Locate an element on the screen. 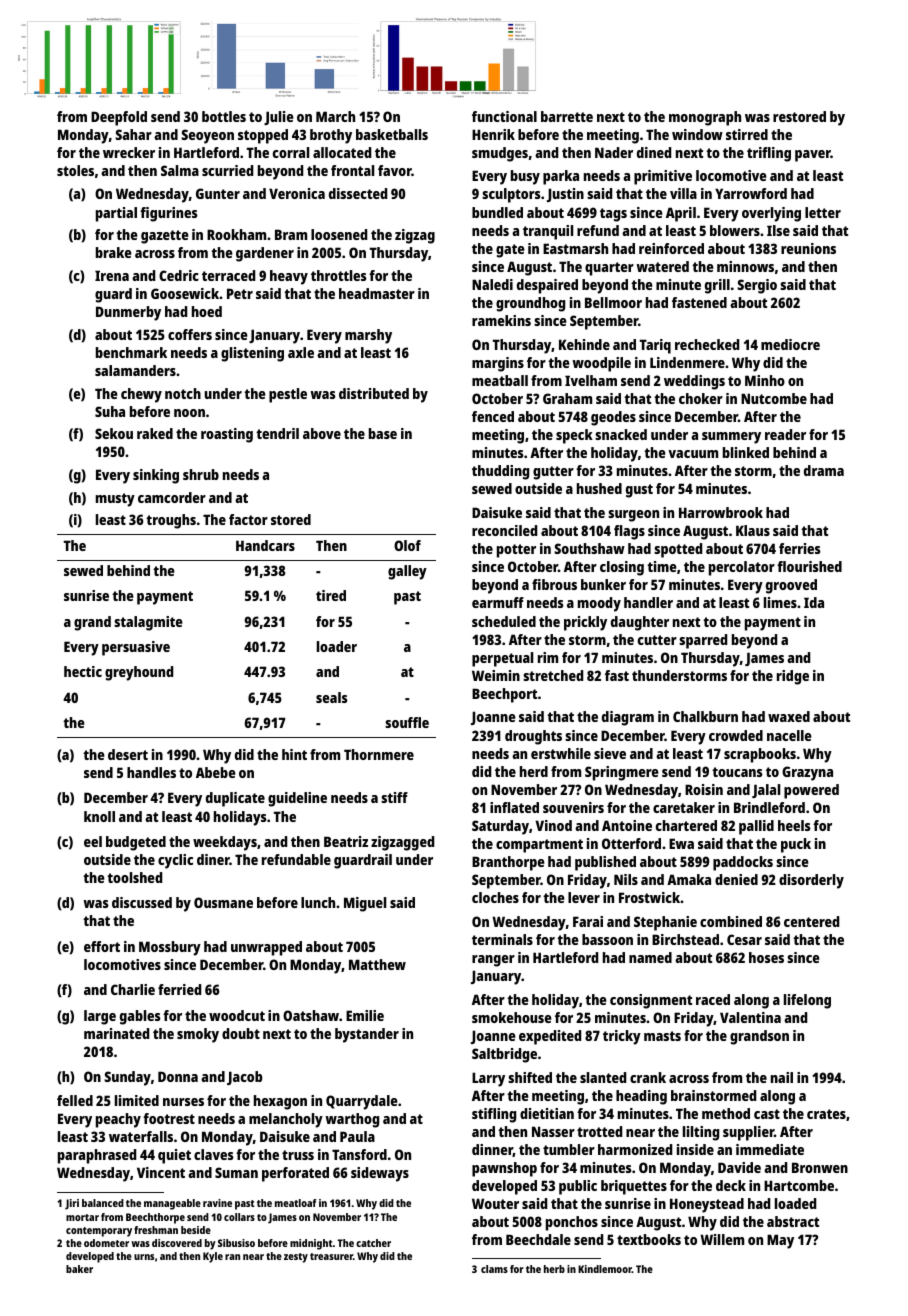 The height and width of the screenshot is (1316, 908). choker is located at coordinates (701, 398).
